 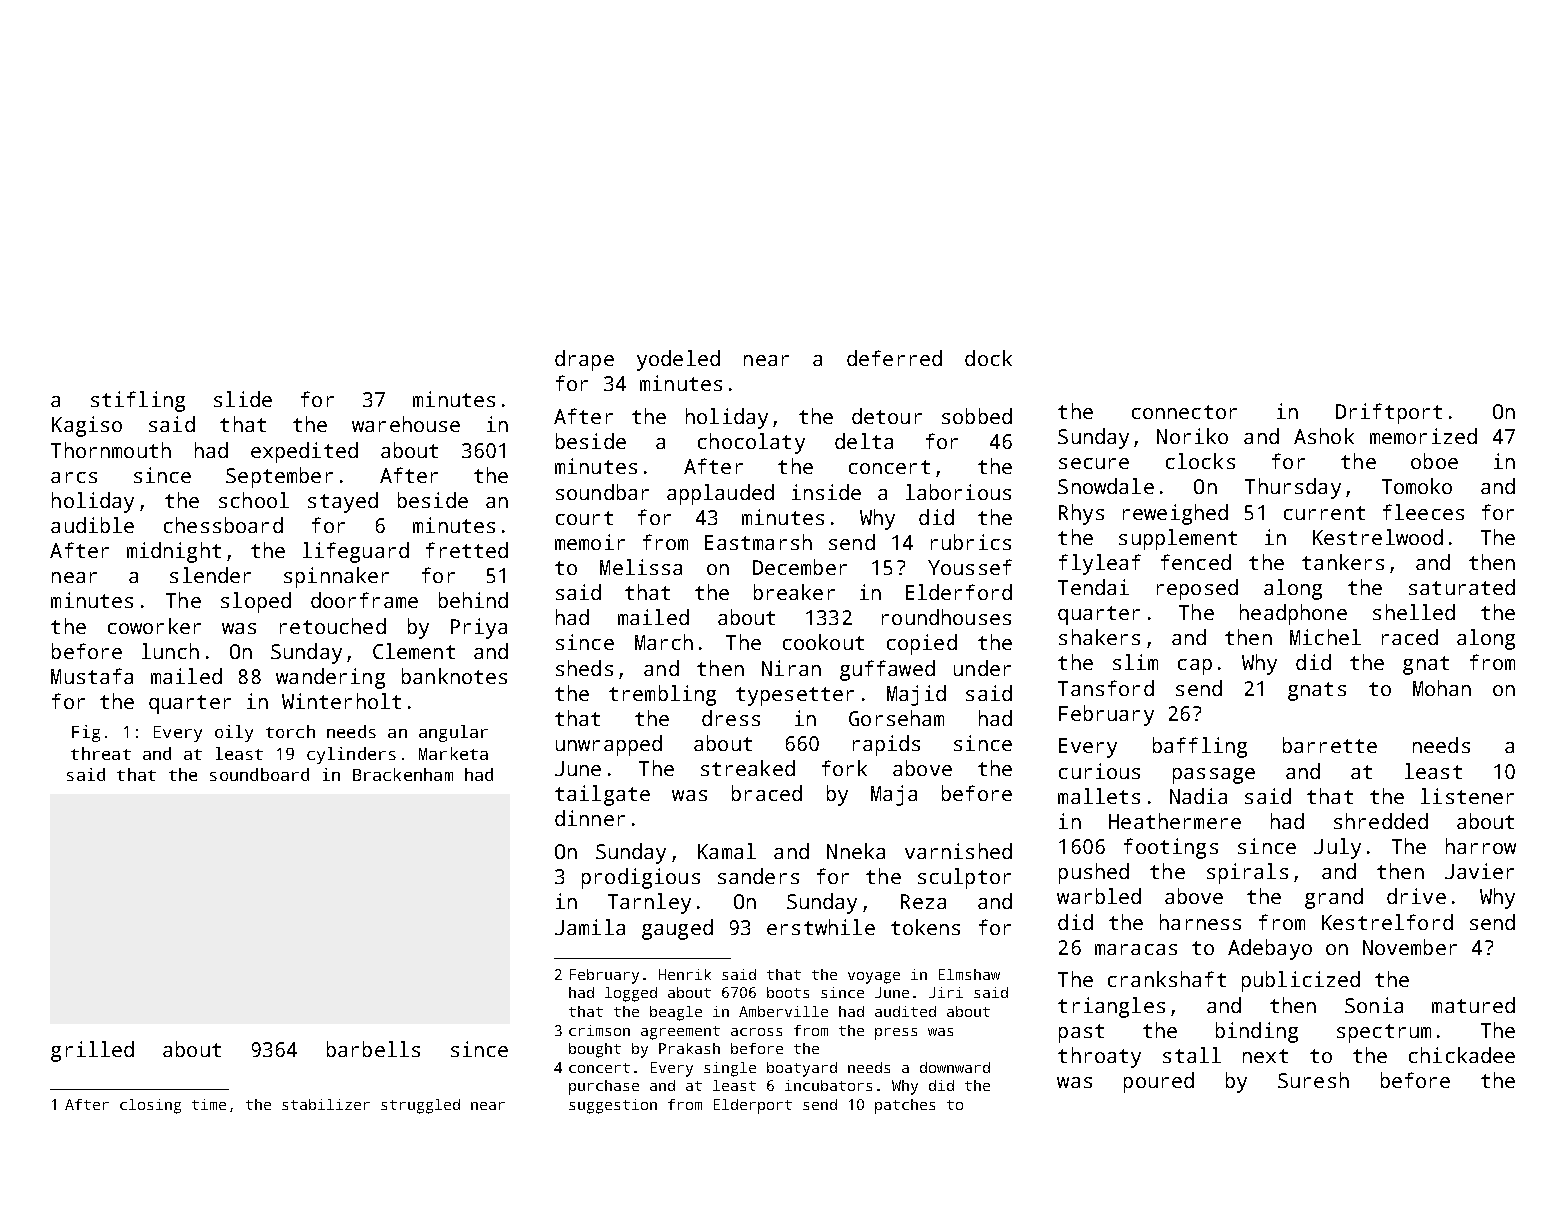 What do you see at coordinates (753, 1106) in the page?
I see `Elderport` at bounding box center [753, 1106].
